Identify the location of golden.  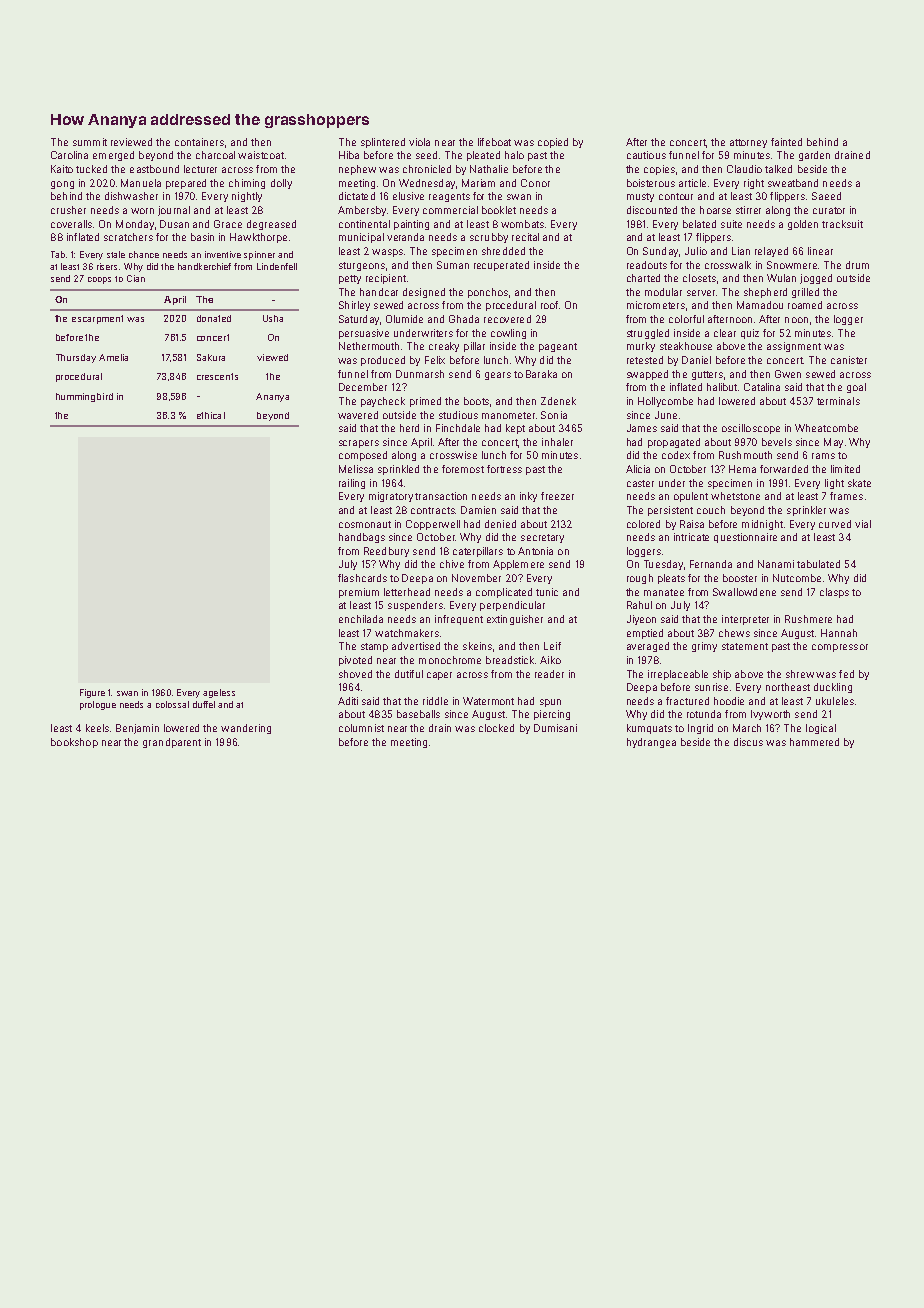
(803, 225).
